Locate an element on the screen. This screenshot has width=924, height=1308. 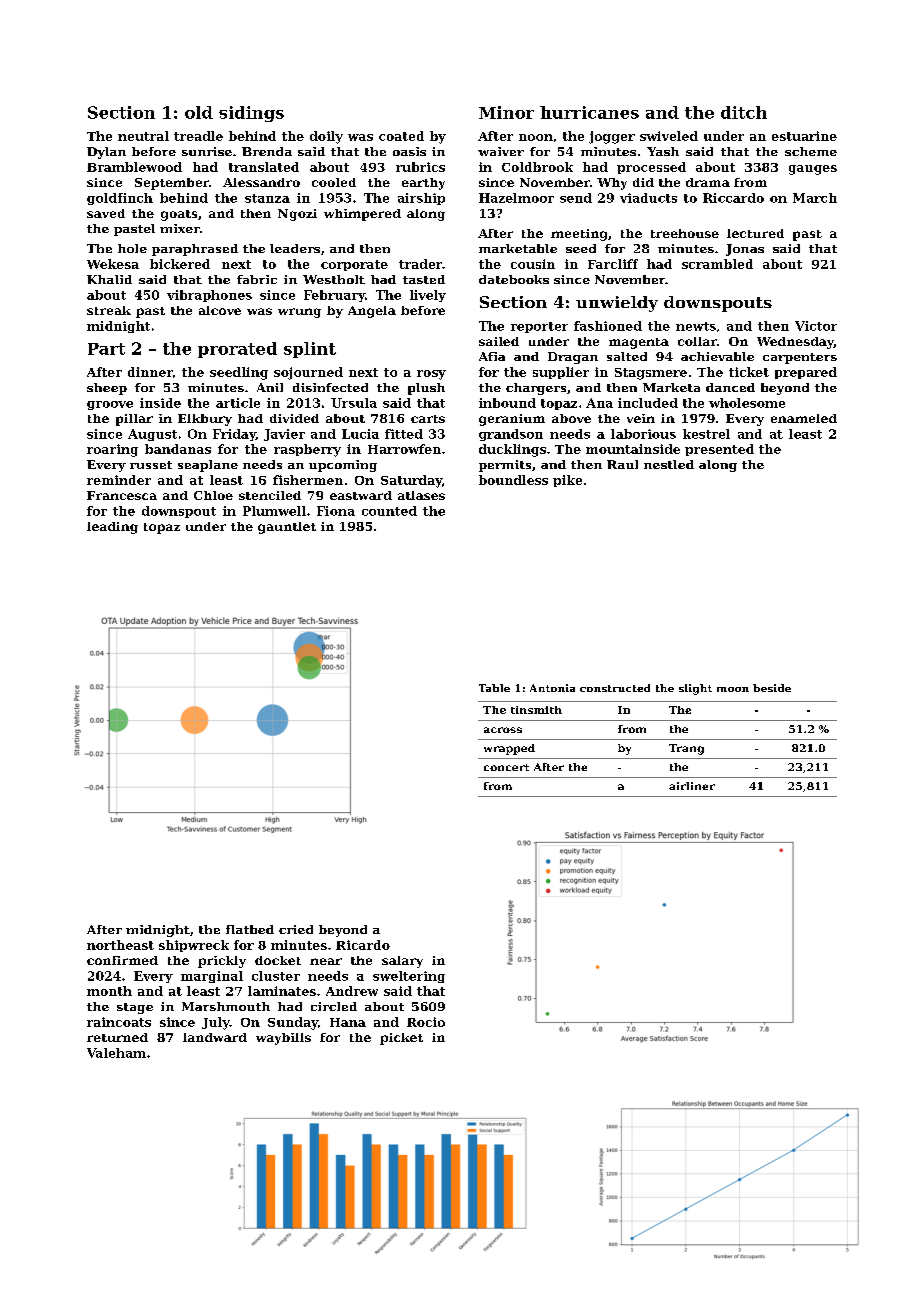
whimpered is located at coordinates (362, 215).
